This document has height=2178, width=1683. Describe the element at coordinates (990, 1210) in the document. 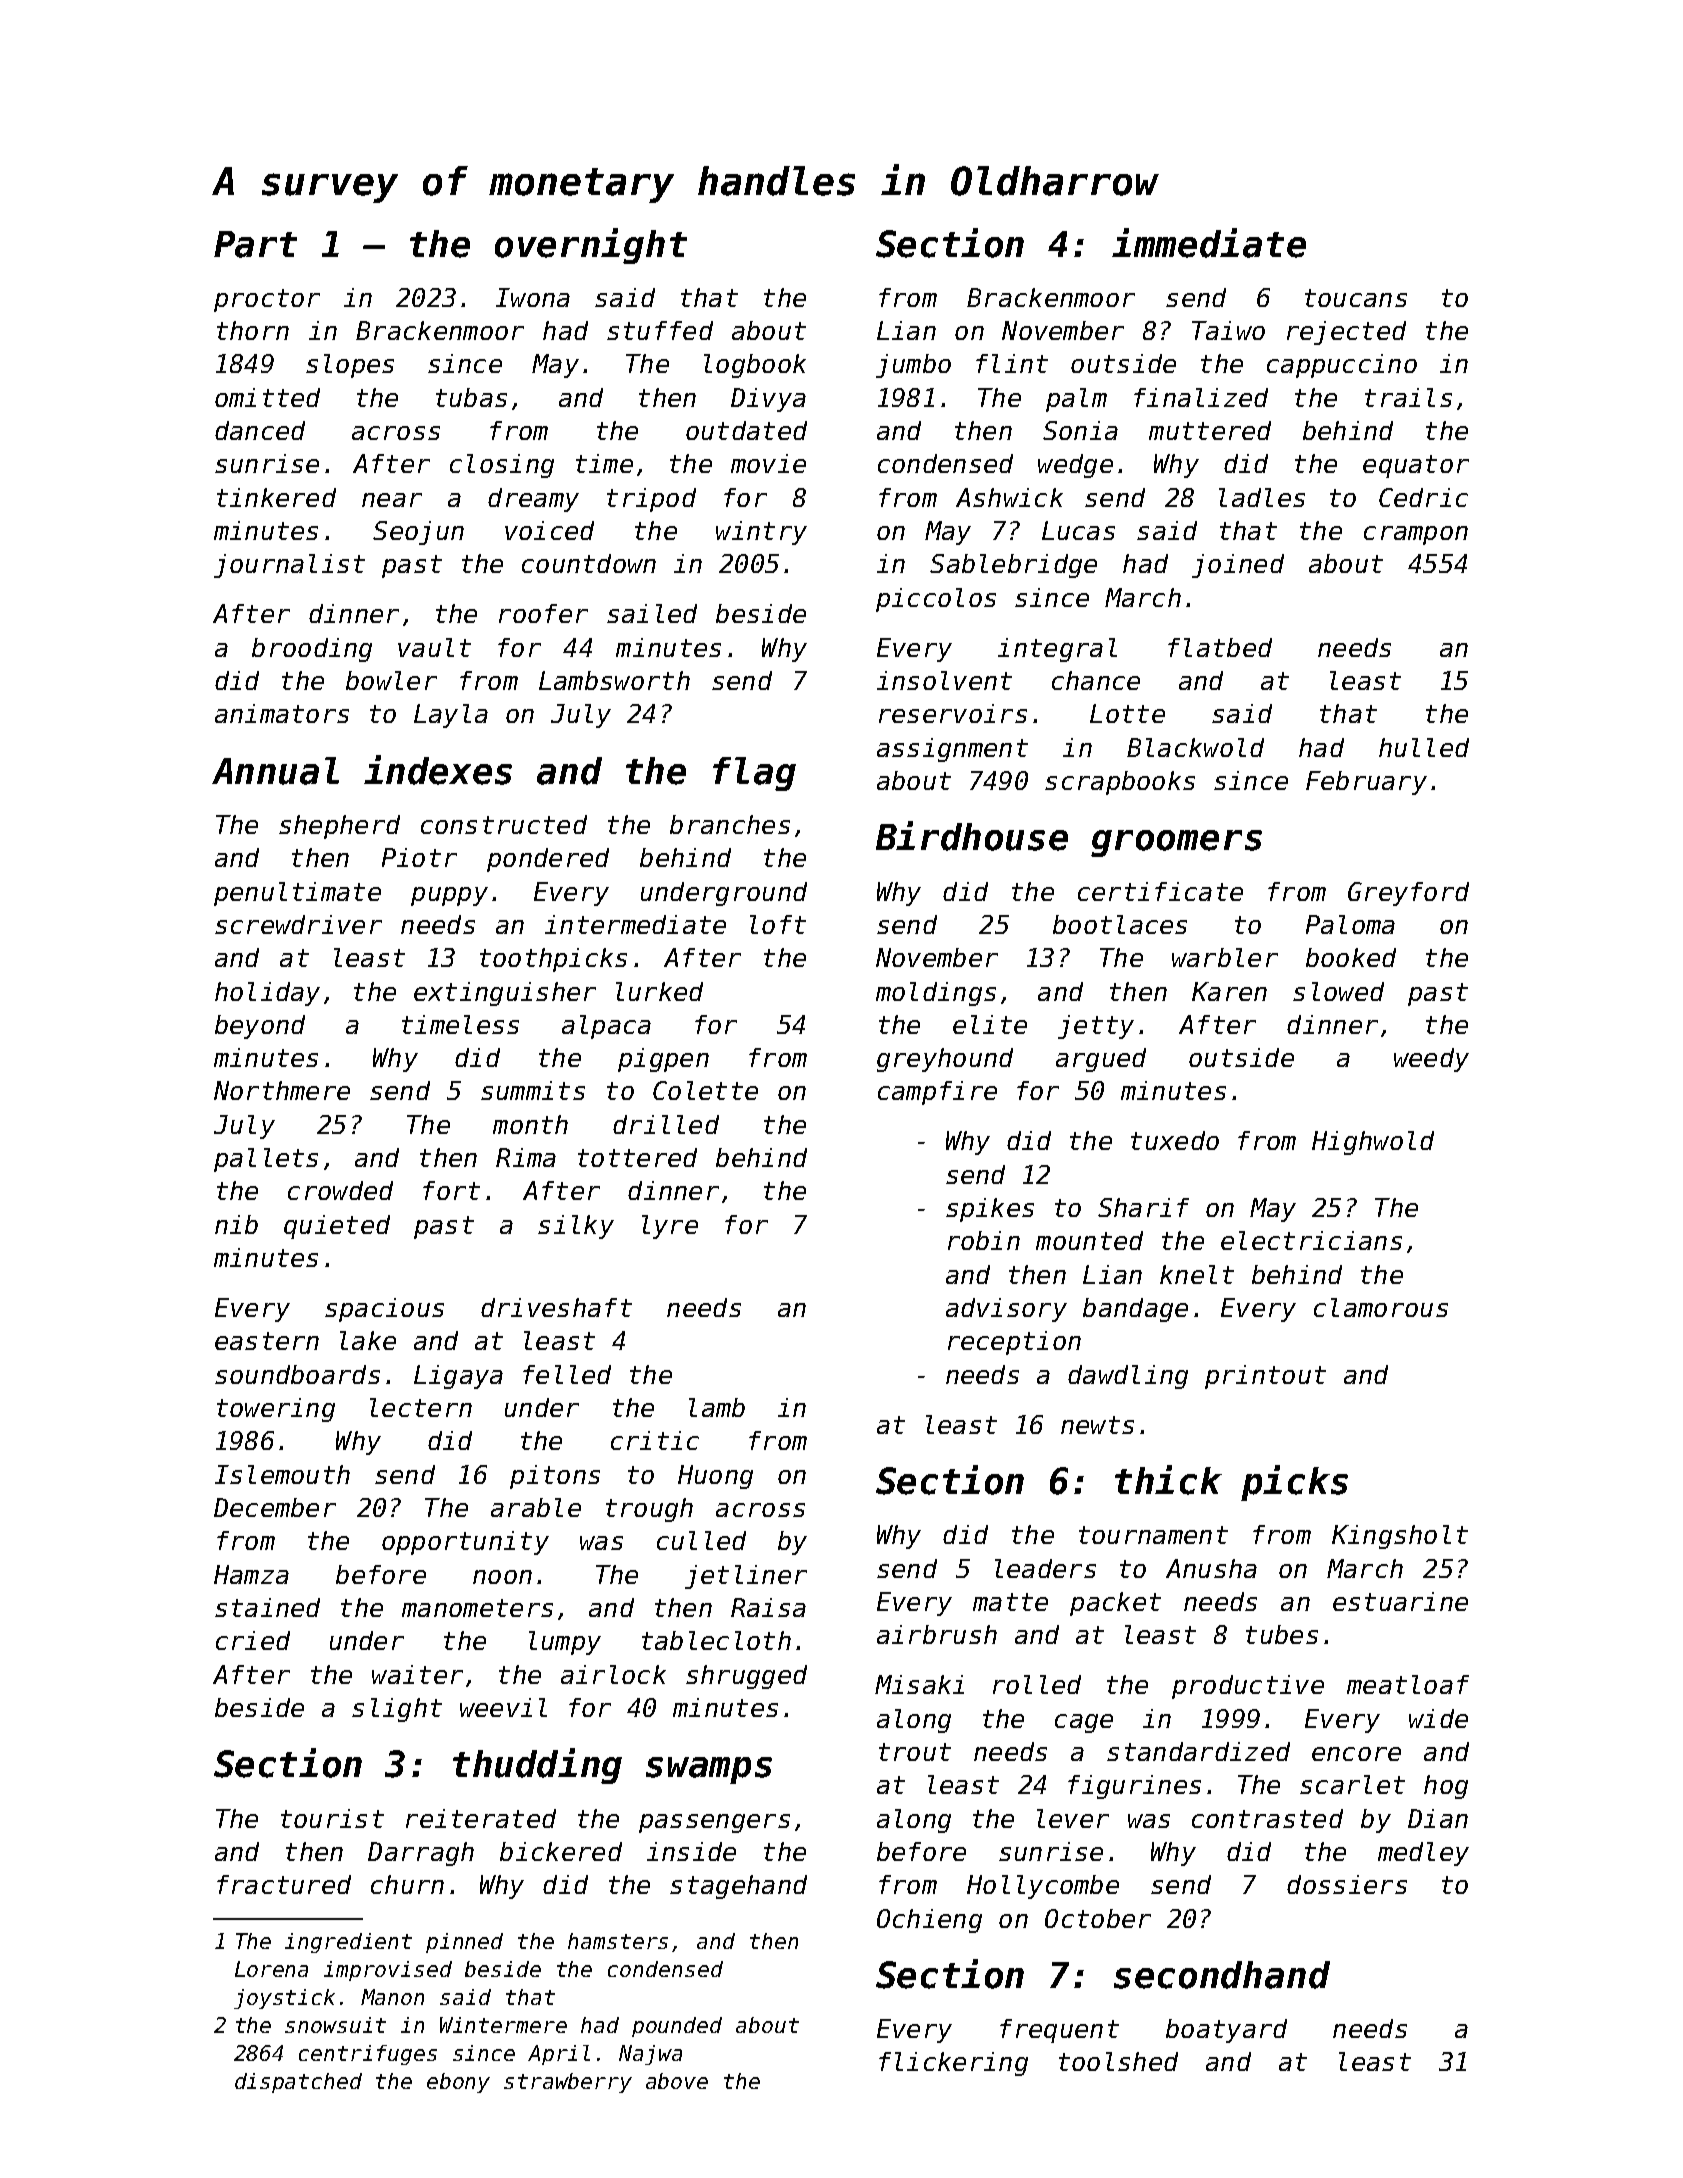

I see `spikes` at that location.
